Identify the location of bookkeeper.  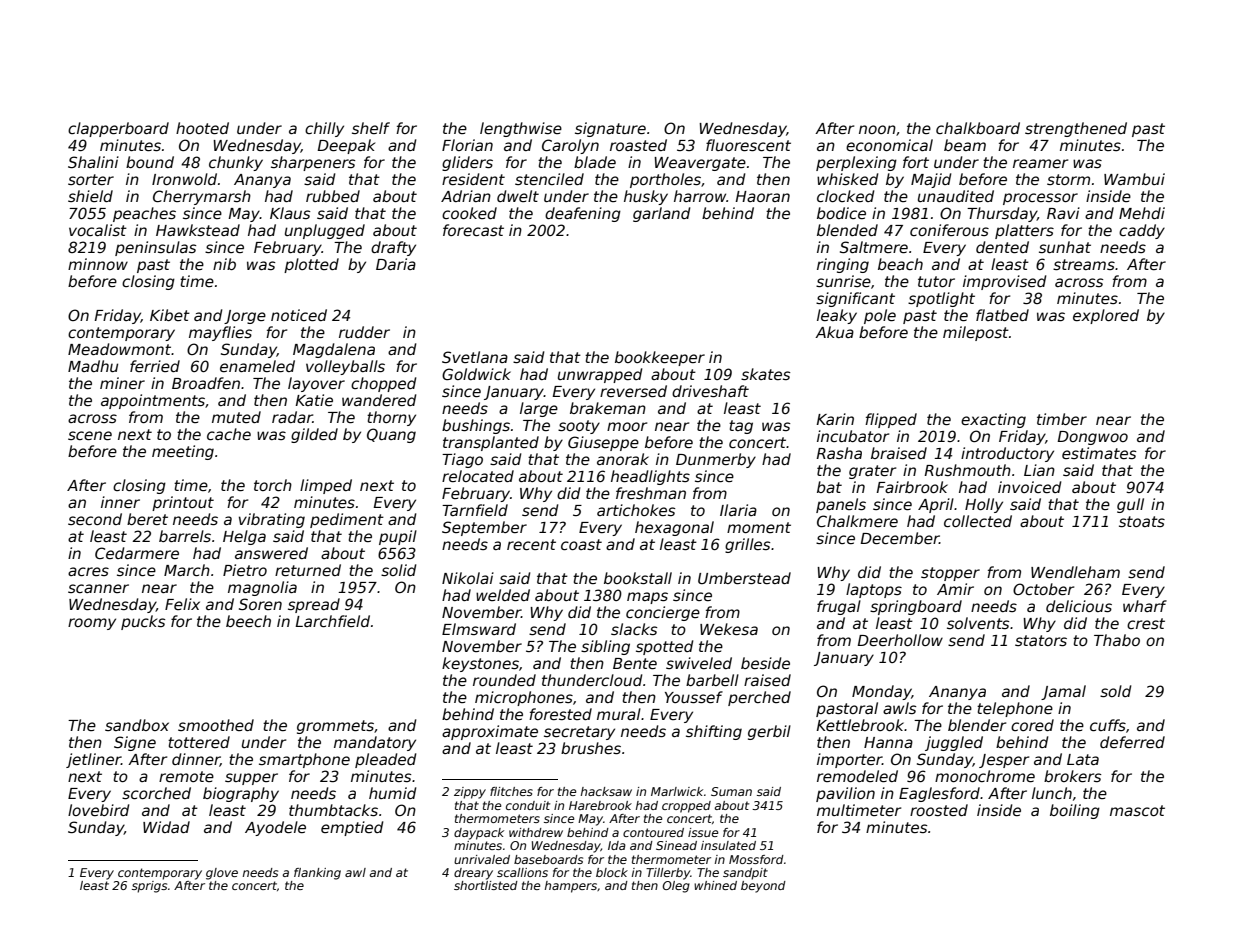
(660, 358).
